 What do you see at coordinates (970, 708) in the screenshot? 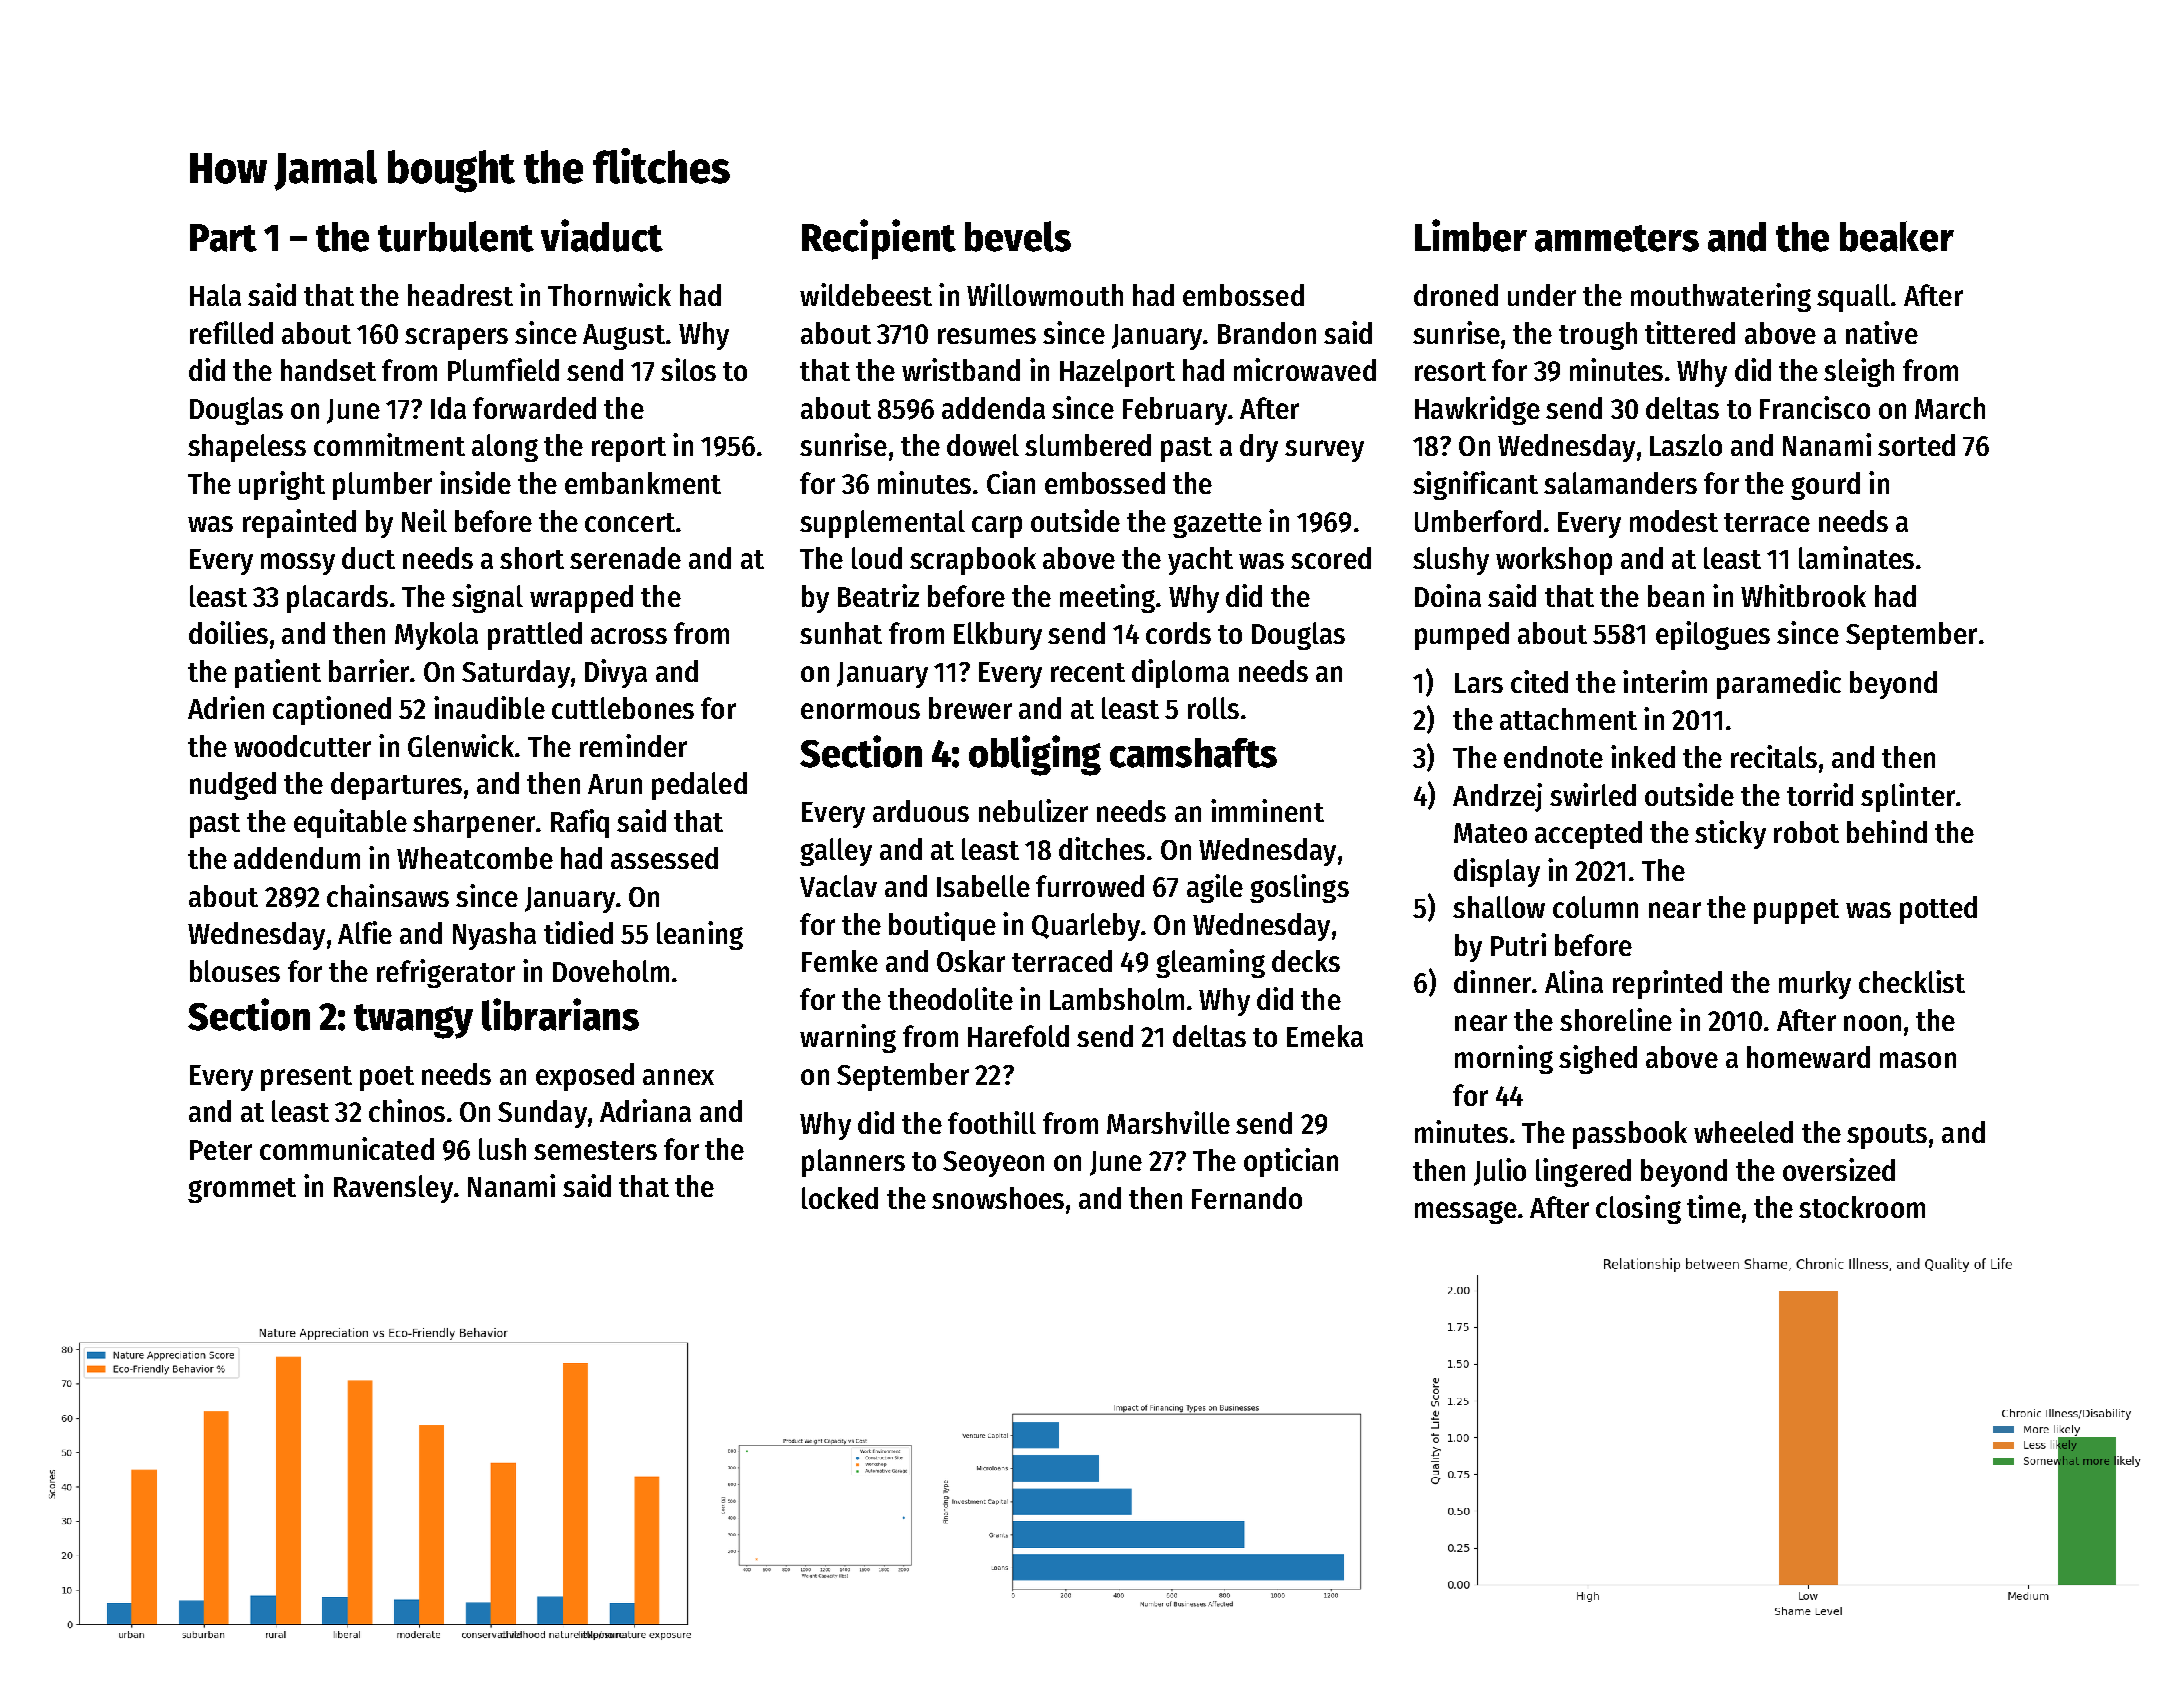
I see `brewer` at bounding box center [970, 708].
